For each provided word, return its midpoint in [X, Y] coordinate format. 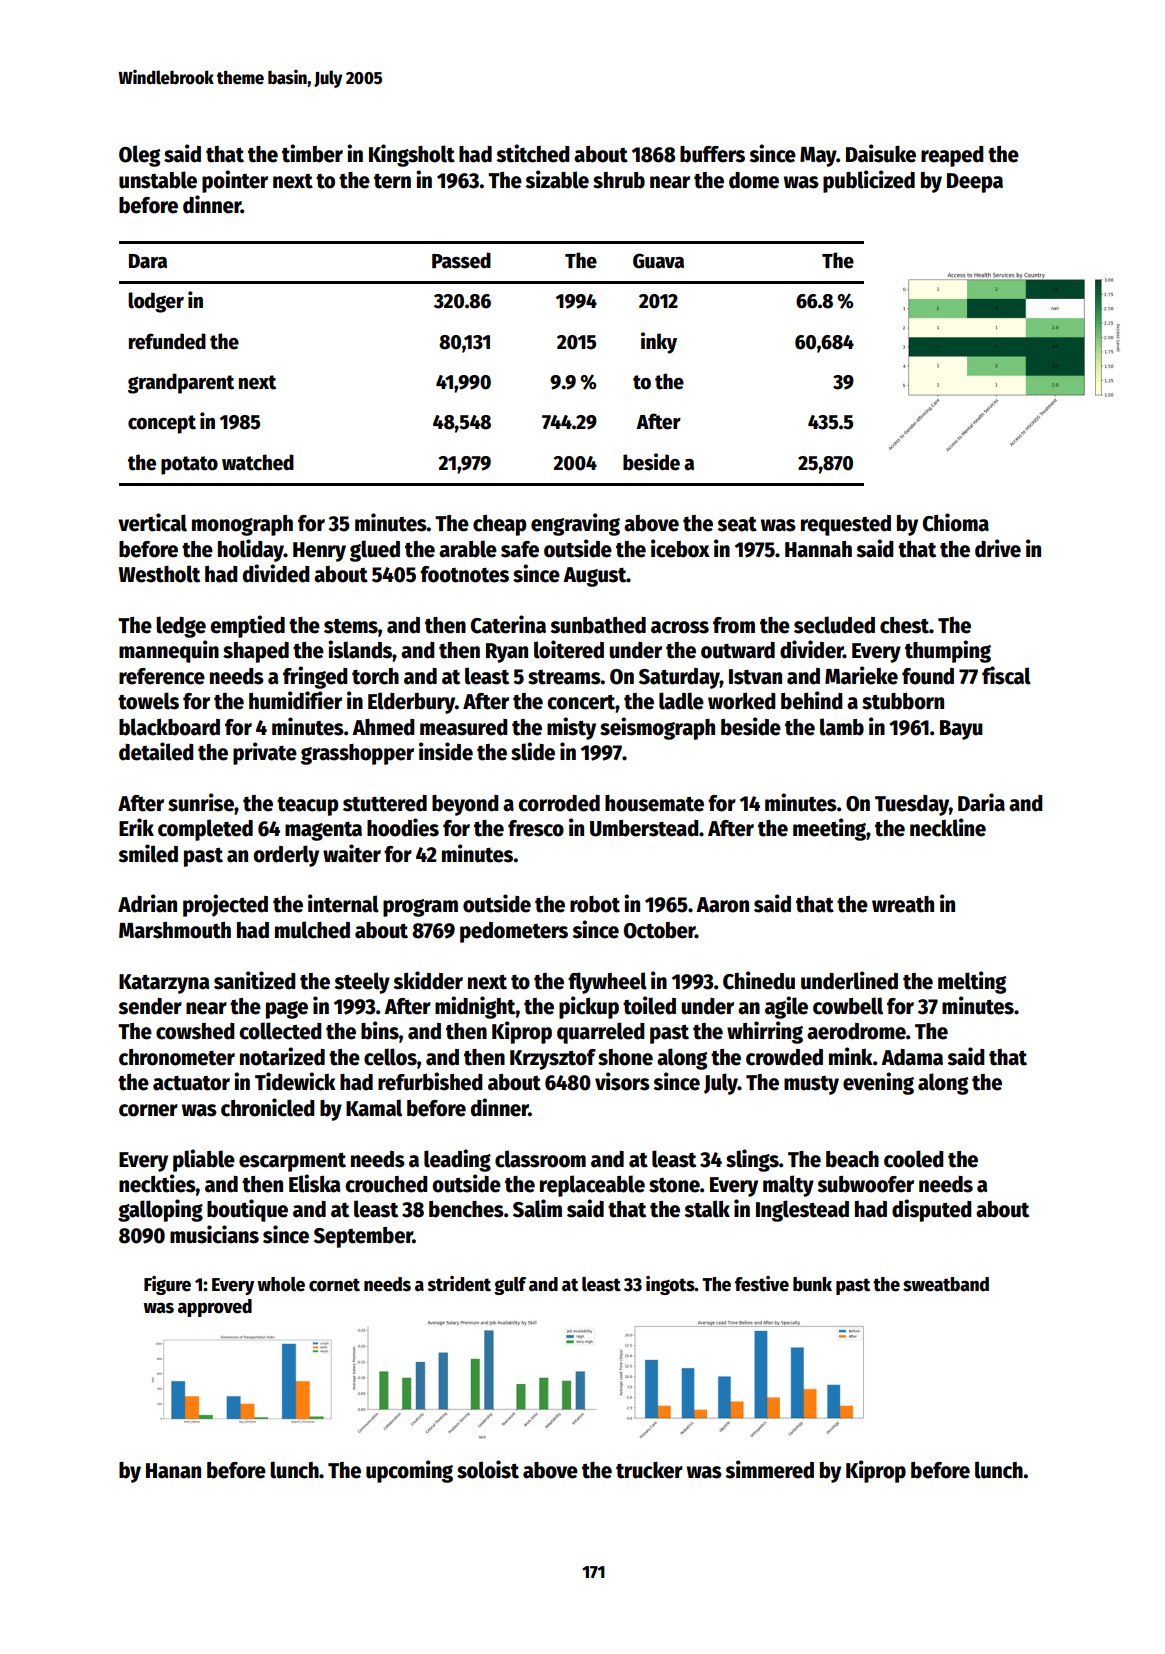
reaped [952, 156]
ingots [670, 1285]
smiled [148, 853]
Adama [912, 1057]
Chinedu [759, 980]
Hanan [173, 1471]
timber [312, 153]
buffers [712, 154]
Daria [981, 802]
